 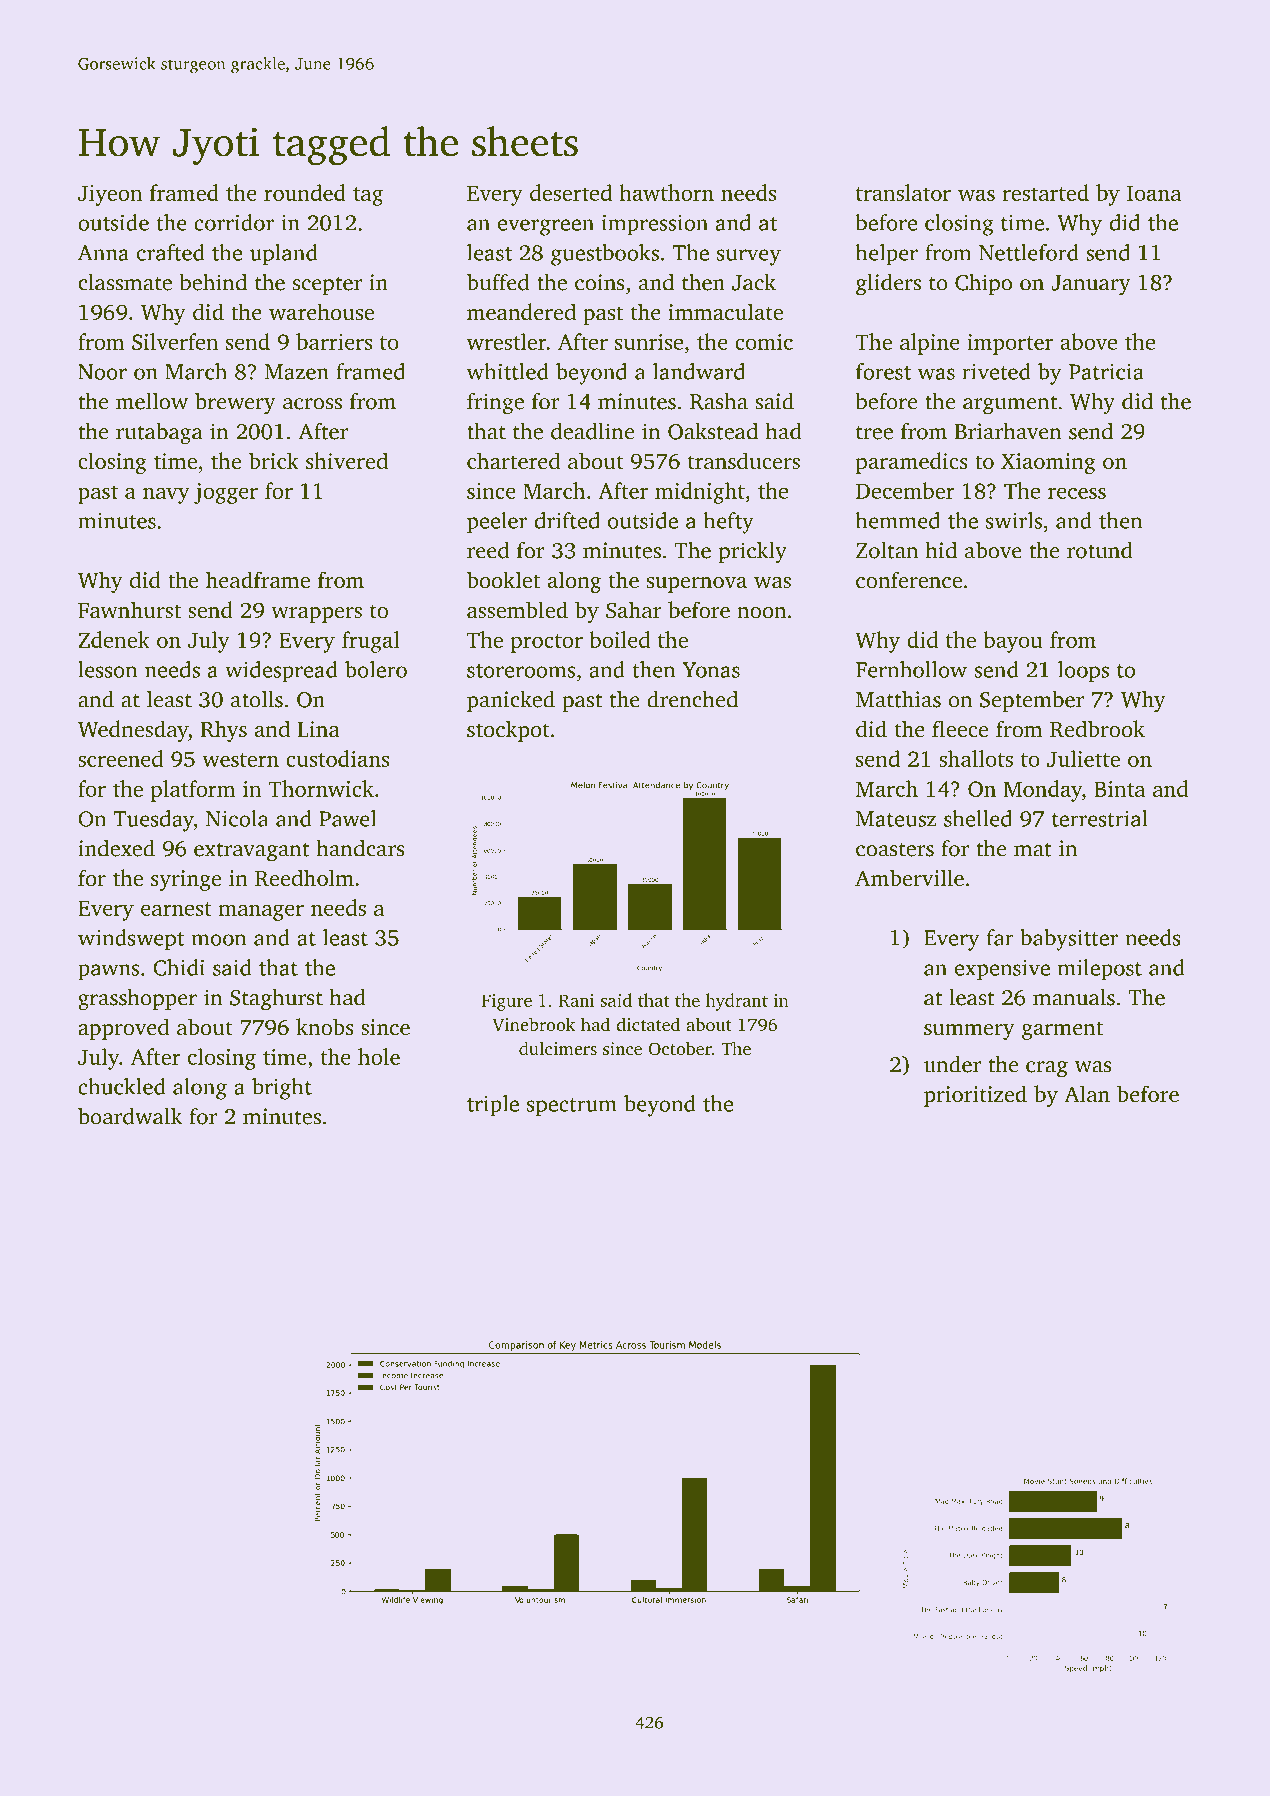 I want to click on coasters, so click(x=895, y=850).
